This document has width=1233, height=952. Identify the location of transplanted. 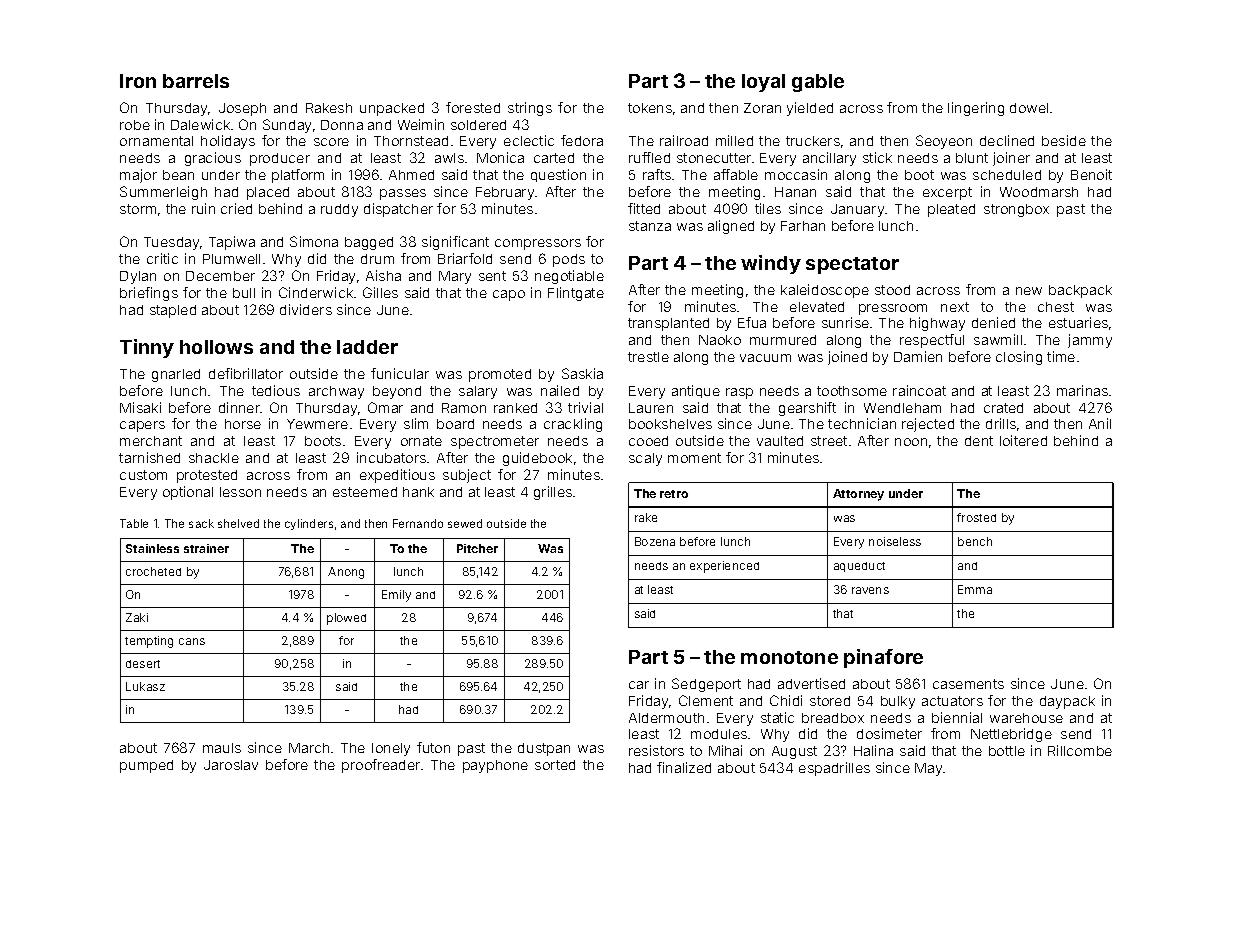
(668, 324).
